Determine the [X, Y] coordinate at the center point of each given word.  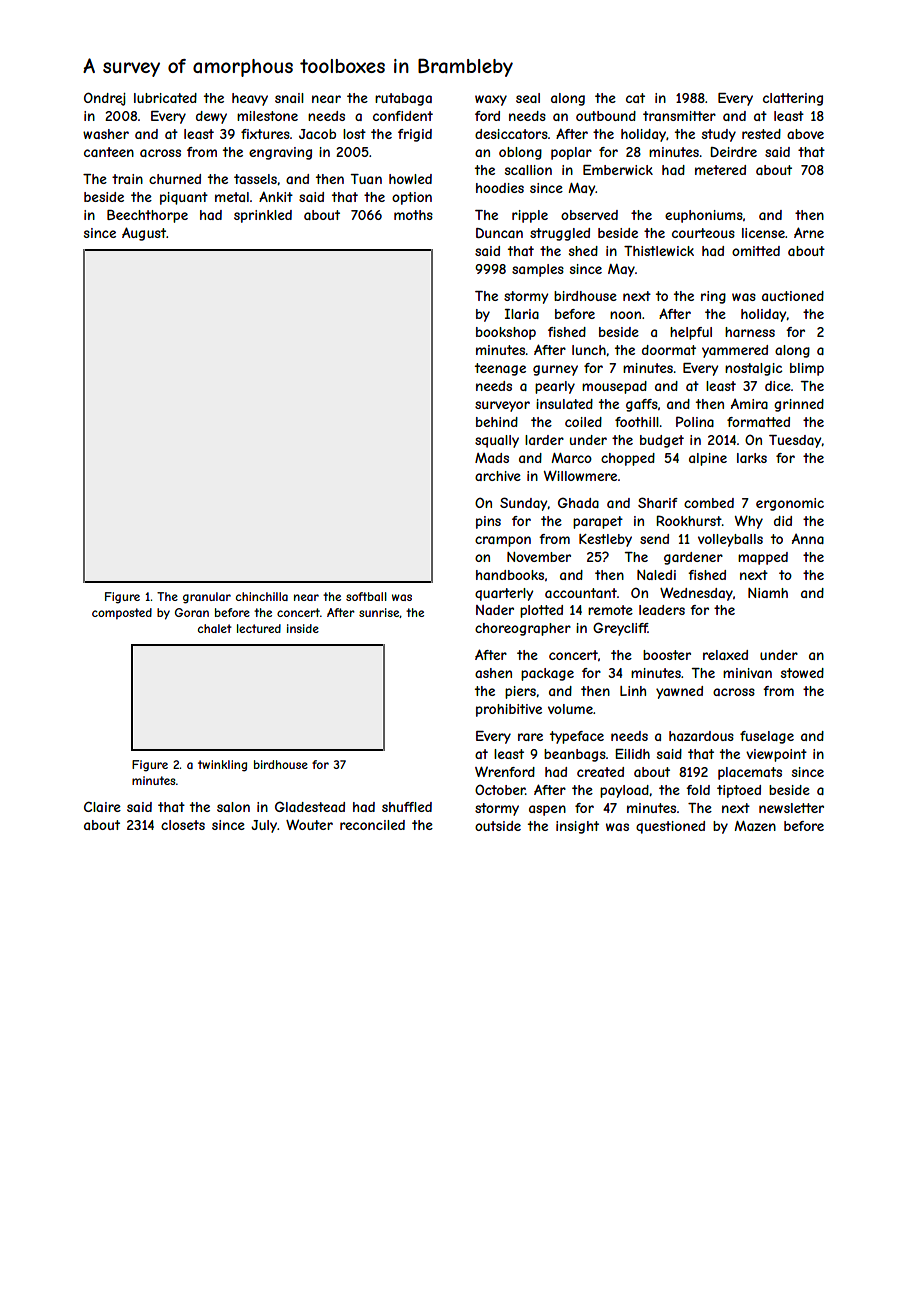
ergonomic [790, 504]
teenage [500, 369]
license [763, 233]
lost [354, 134]
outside [498, 826]
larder [544, 440]
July [264, 826]
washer [106, 134]
